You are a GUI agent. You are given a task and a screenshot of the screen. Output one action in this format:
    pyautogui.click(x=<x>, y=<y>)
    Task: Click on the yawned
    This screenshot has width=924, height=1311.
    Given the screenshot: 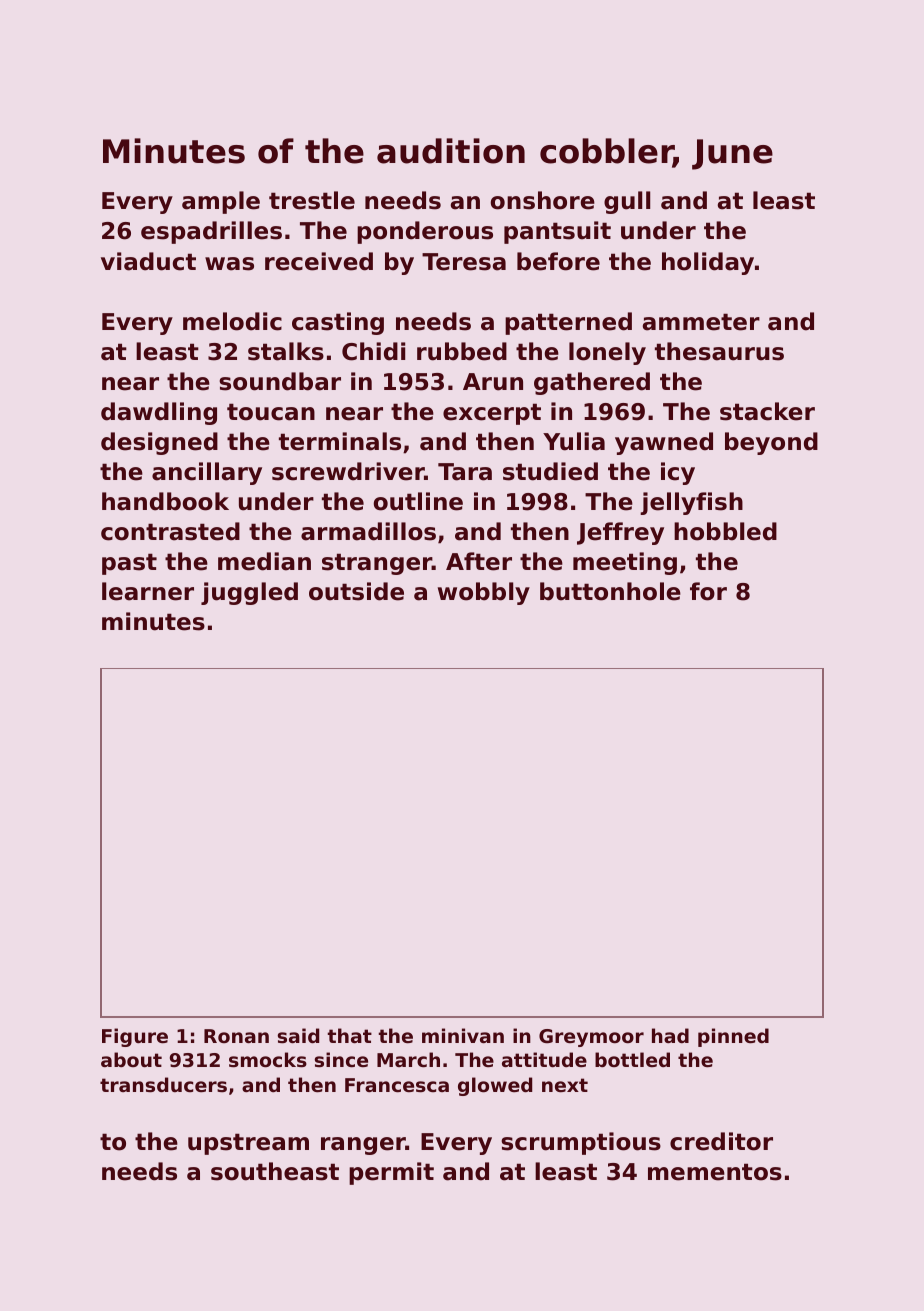 What is the action you would take?
    pyautogui.click(x=664, y=443)
